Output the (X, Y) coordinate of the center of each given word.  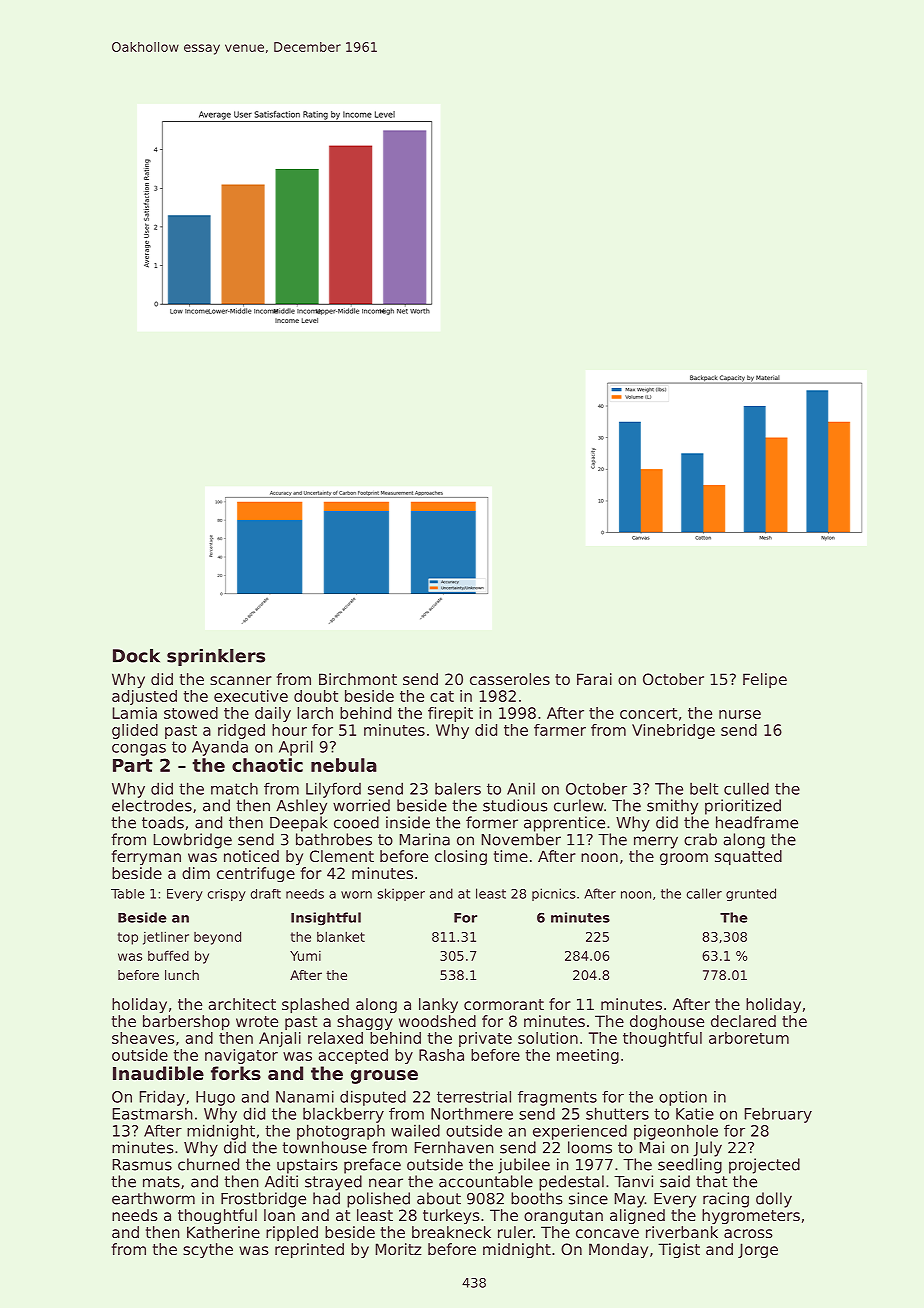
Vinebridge (673, 731)
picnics (554, 894)
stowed (191, 713)
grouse (384, 1077)
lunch (182, 975)
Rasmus (142, 1165)
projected (764, 1166)
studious (515, 805)
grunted (751, 894)
